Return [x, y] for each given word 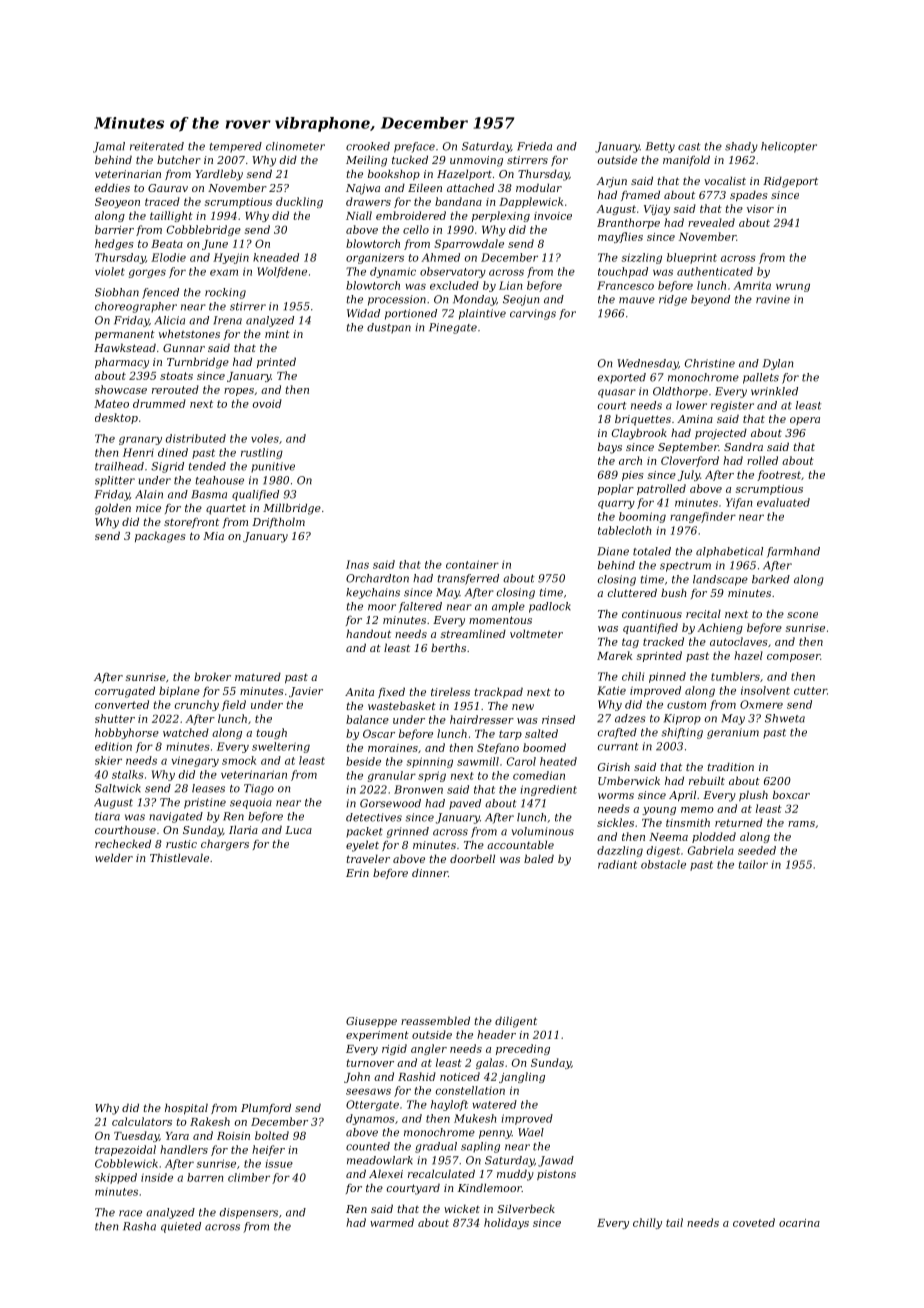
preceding [523, 1049]
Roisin [233, 1136]
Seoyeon [117, 202]
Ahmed [440, 257]
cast [689, 147]
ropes [239, 392]
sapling [480, 1147]
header [496, 1034]
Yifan [739, 503]
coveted [754, 1222]
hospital [186, 1109]
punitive [273, 467]
